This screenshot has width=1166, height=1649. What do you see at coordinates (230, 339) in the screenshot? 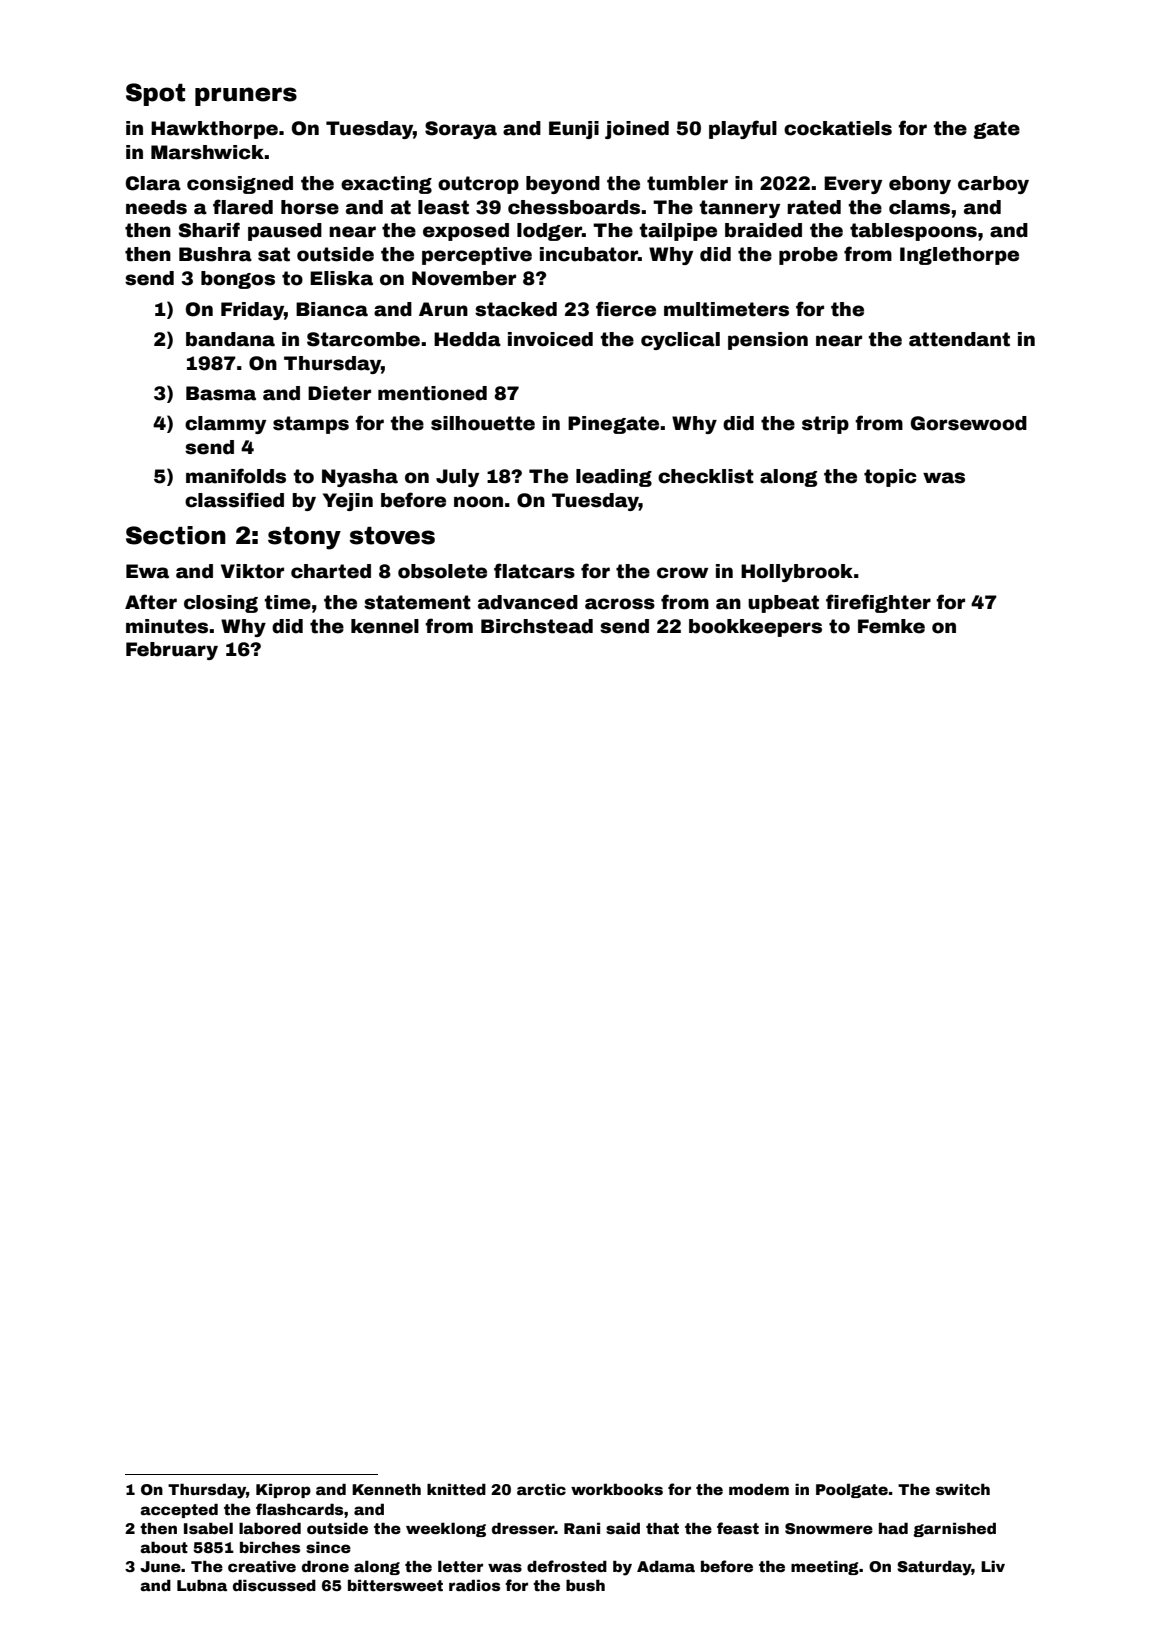
I see `bandana` at bounding box center [230, 339].
